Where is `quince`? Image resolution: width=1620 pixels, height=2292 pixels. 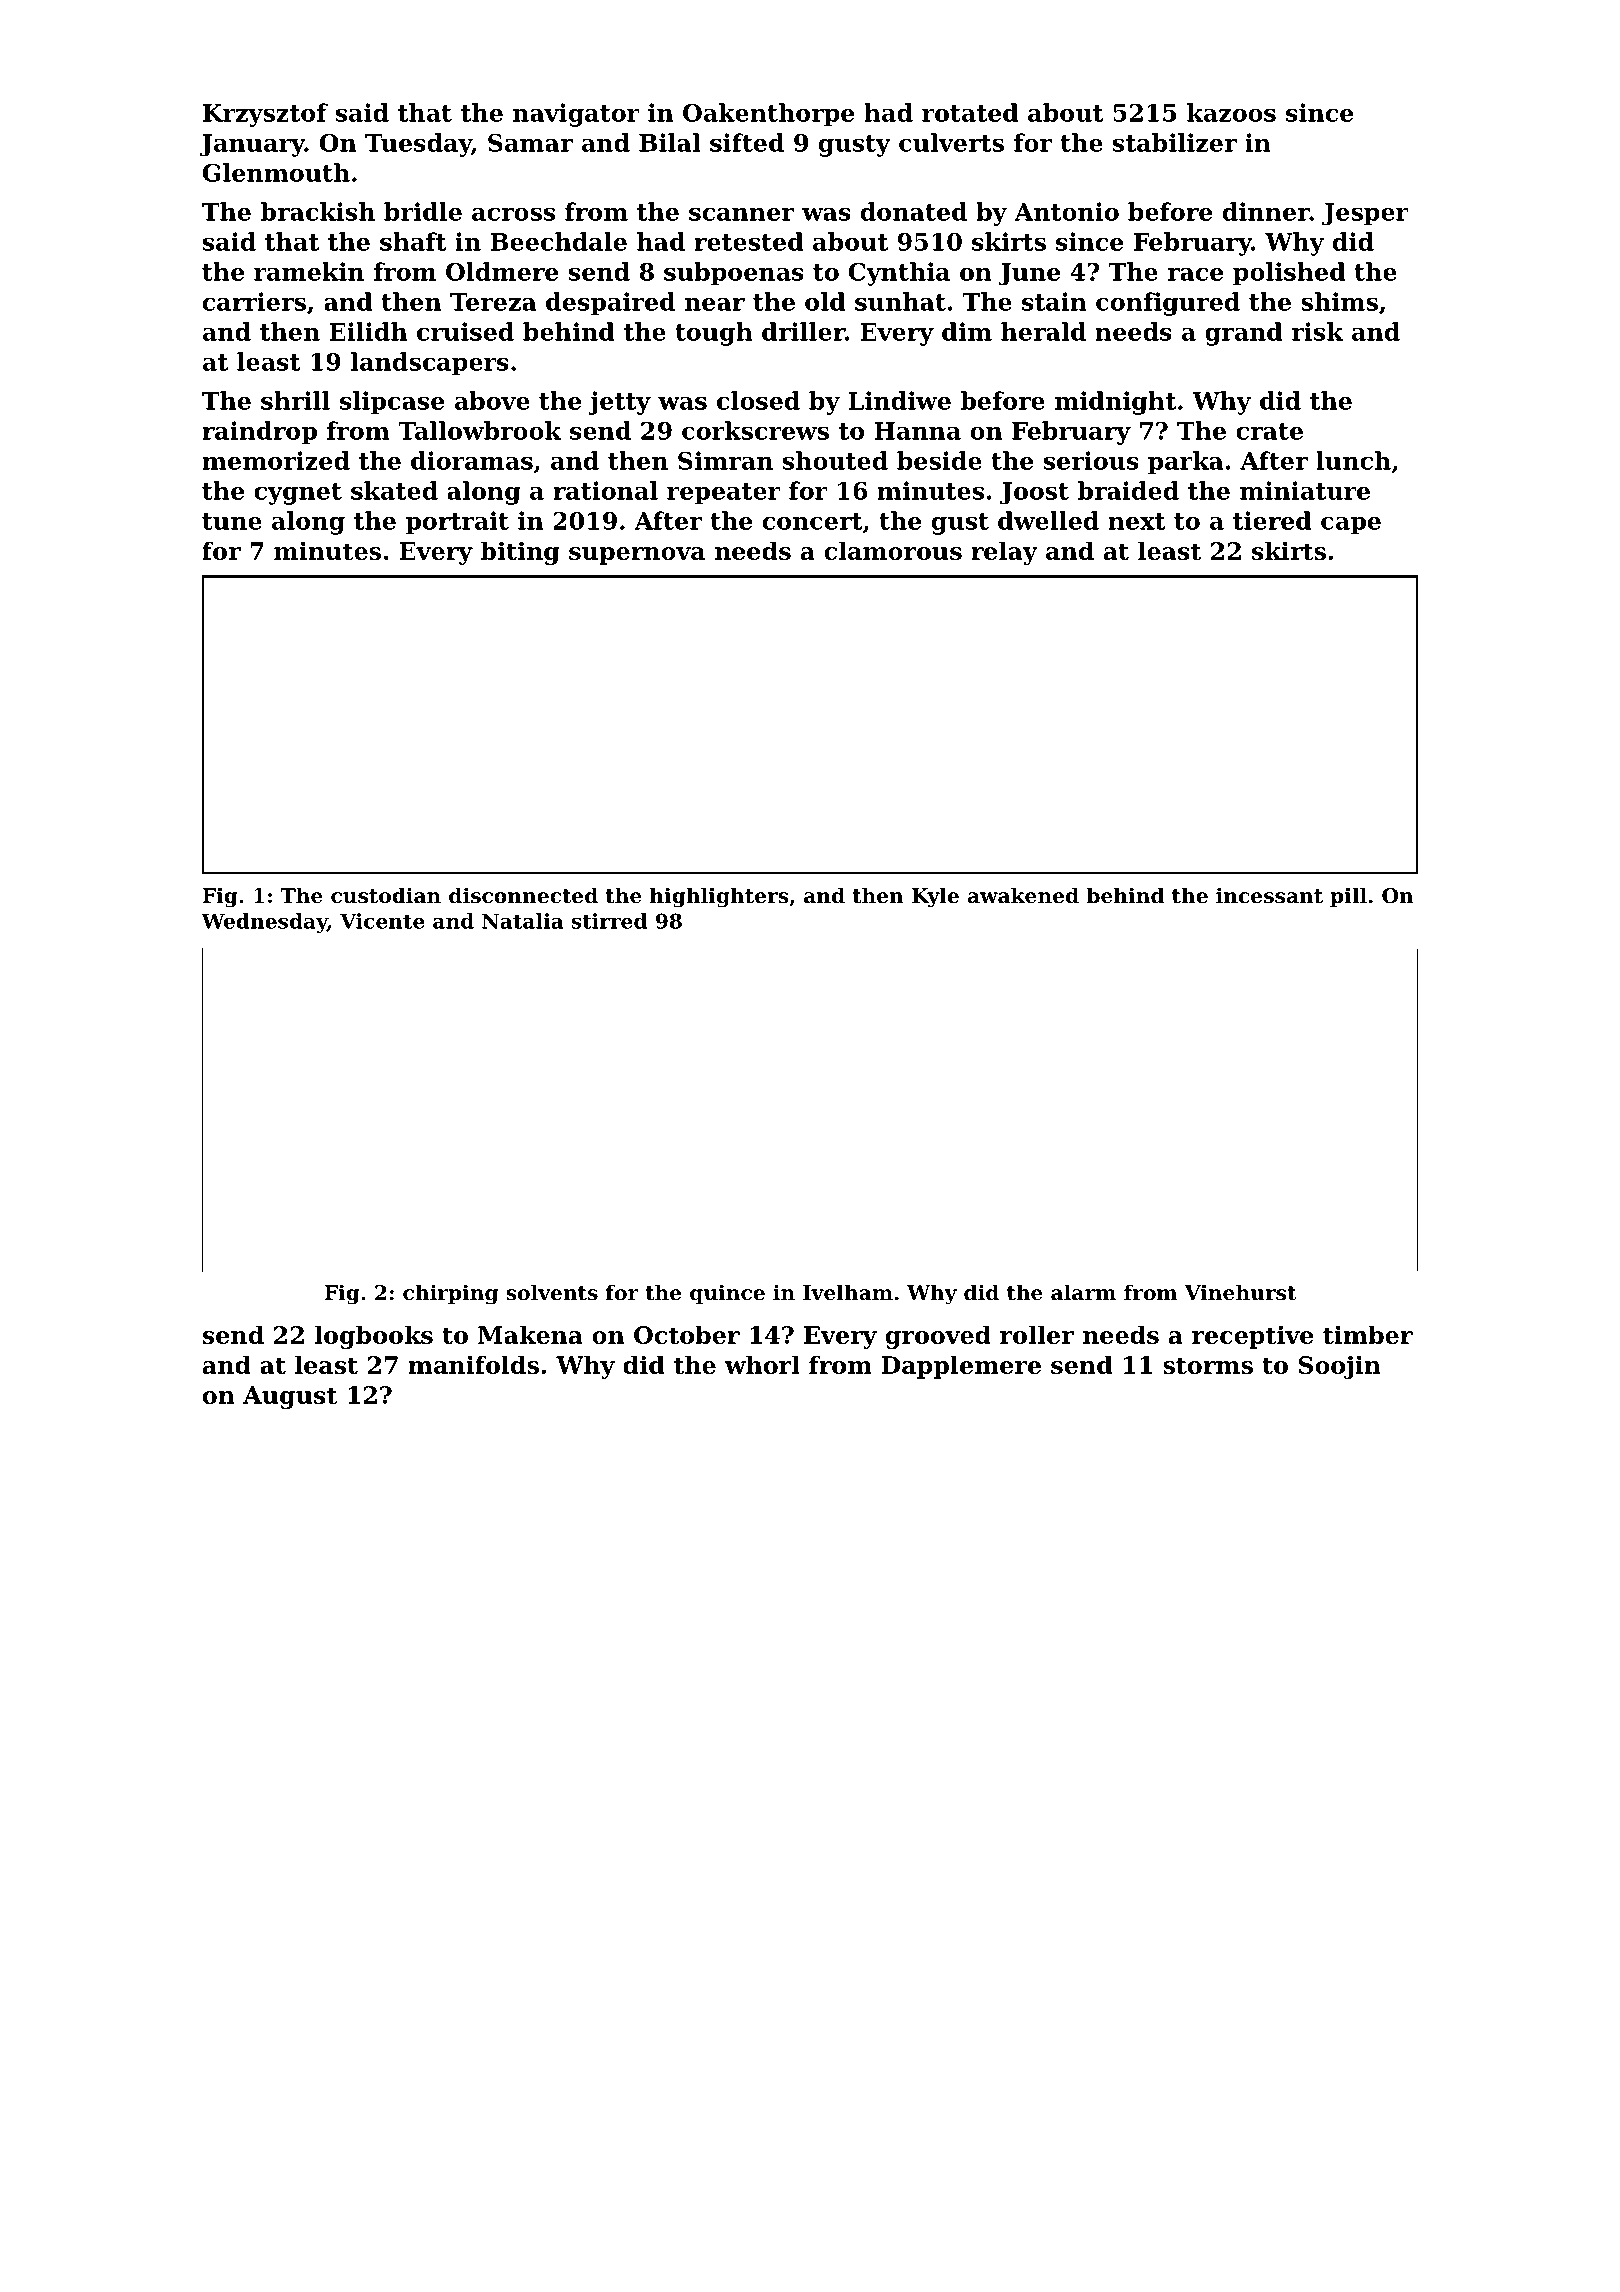
quince is located at coordinates (727, 1294).
